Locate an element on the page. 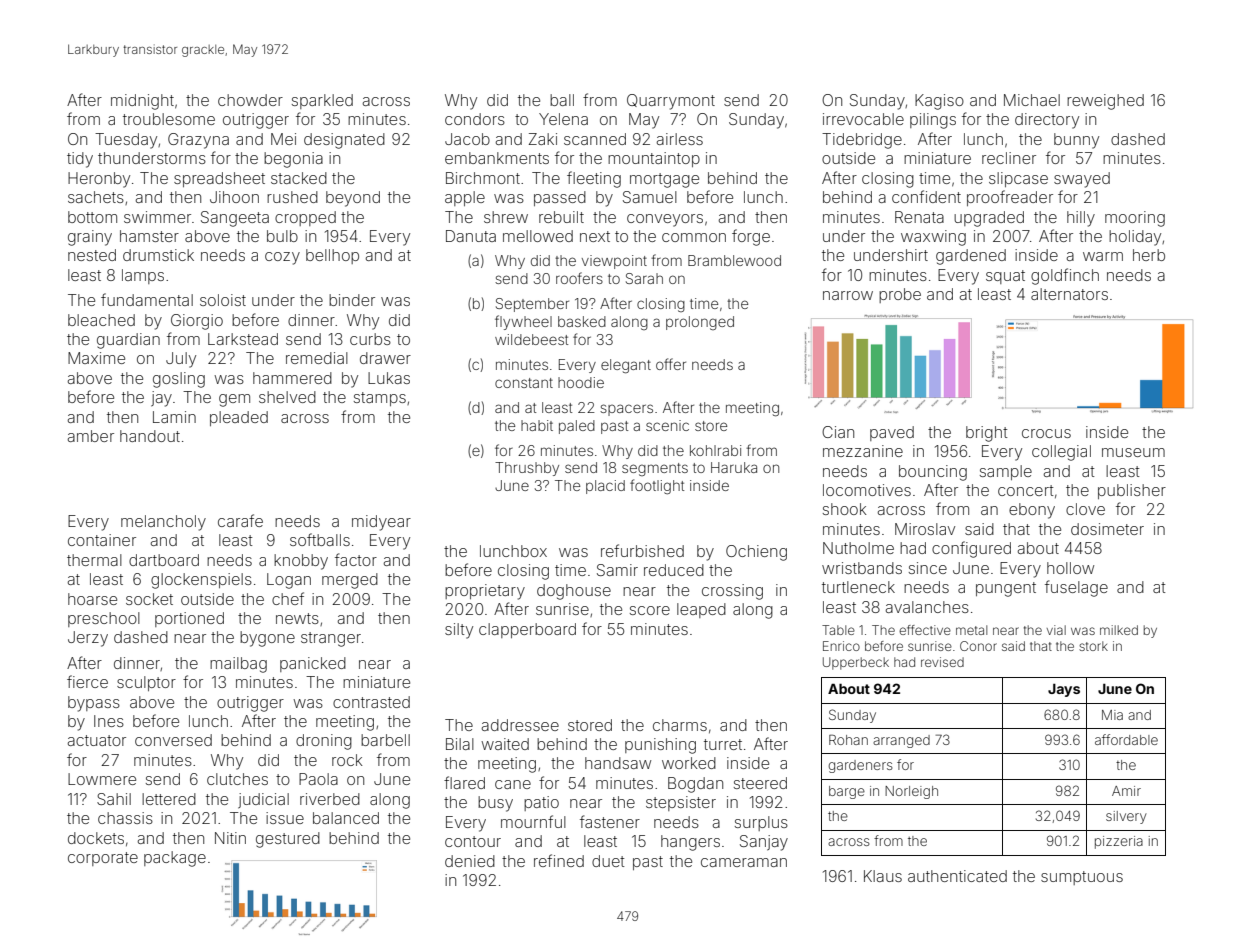 Image resolution: width=1233 pixels, height=952 pixels. Lukas is located at coordinates (389, 378).
